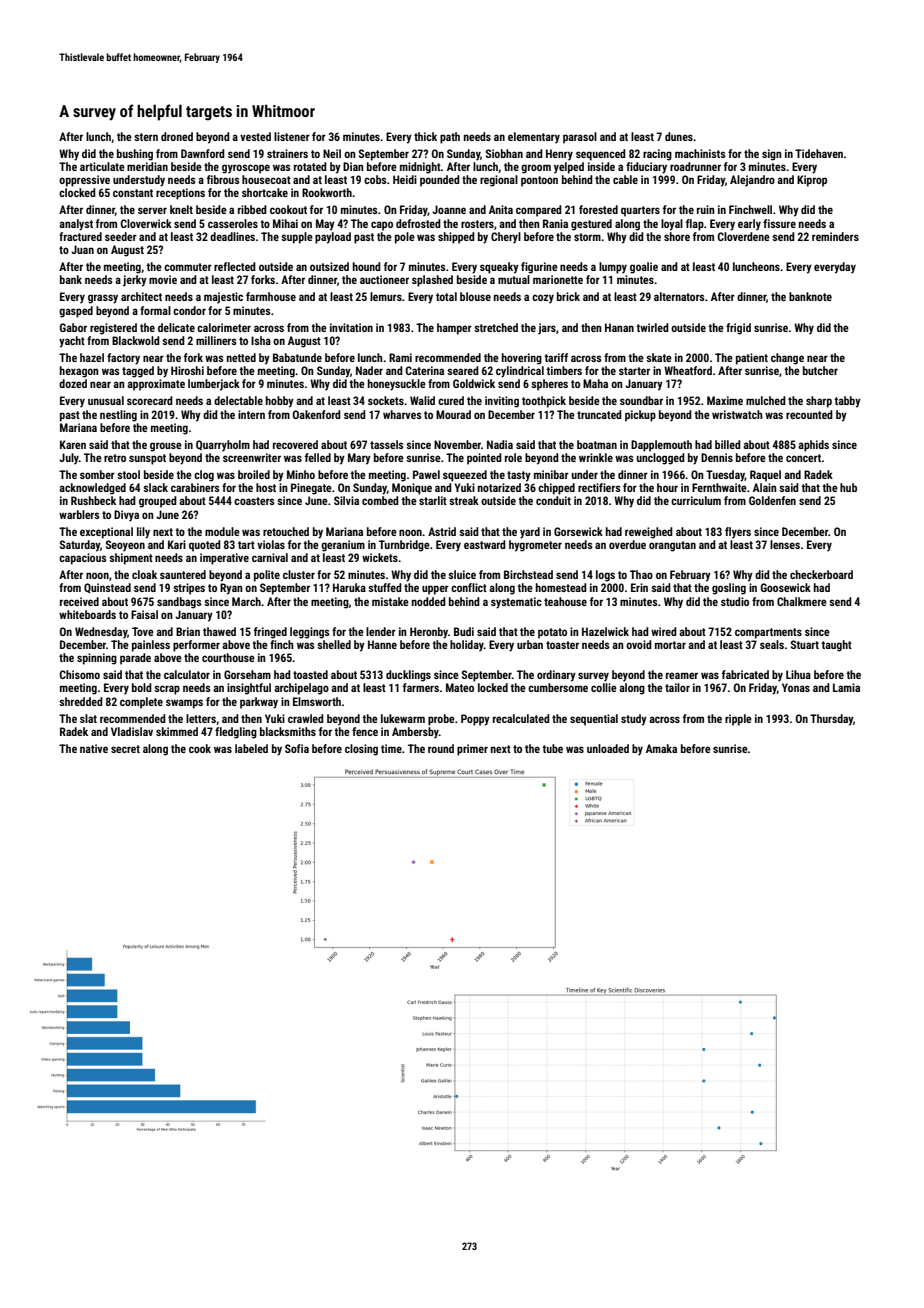 The width and height of the screenshot is (924, 1308). What do you see at coordinates (785, 544) in the screenshot?
I see `lenses` at bounding box center [785, 544].
